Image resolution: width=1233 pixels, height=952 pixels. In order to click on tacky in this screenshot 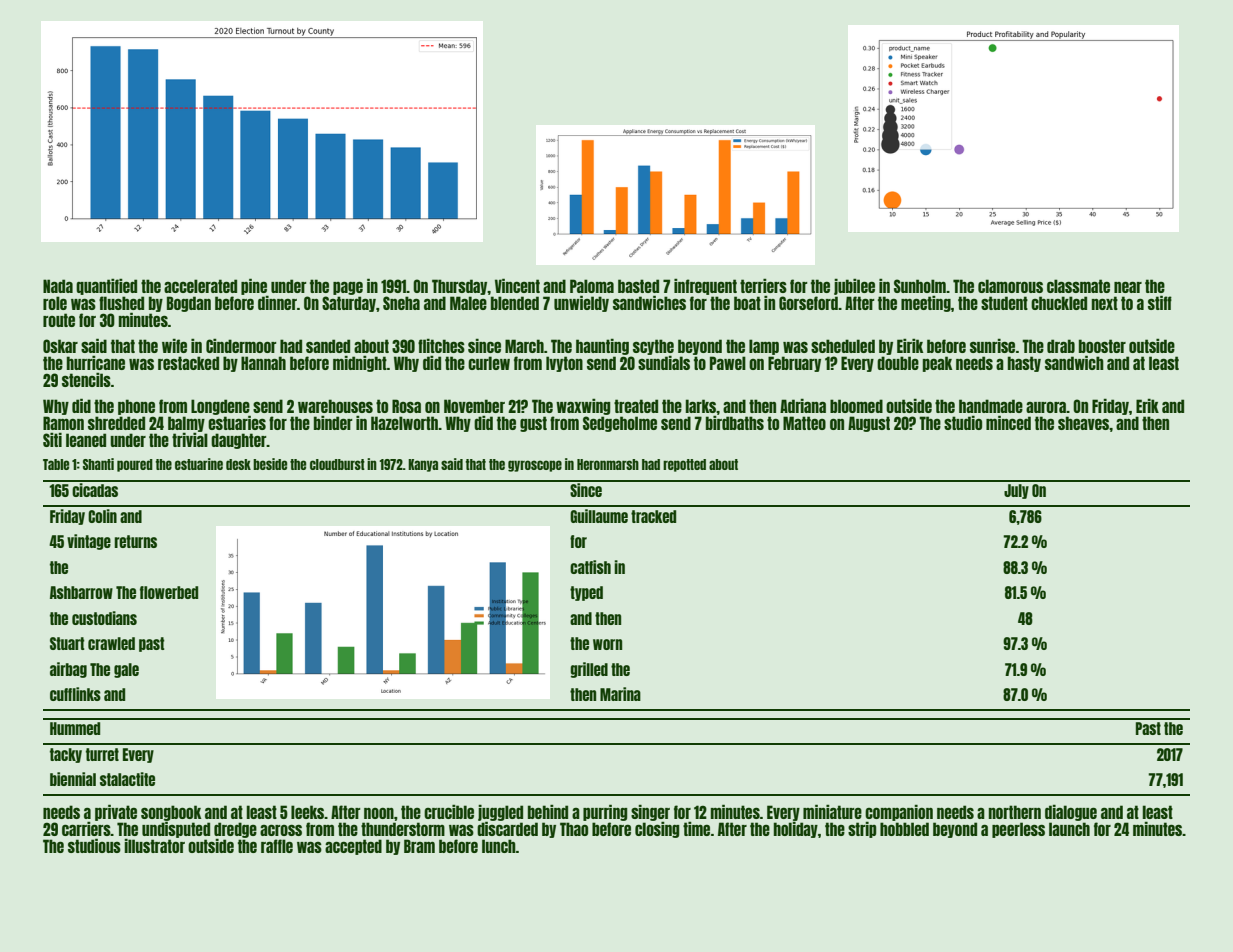, I will do `click(66, 755)`.
